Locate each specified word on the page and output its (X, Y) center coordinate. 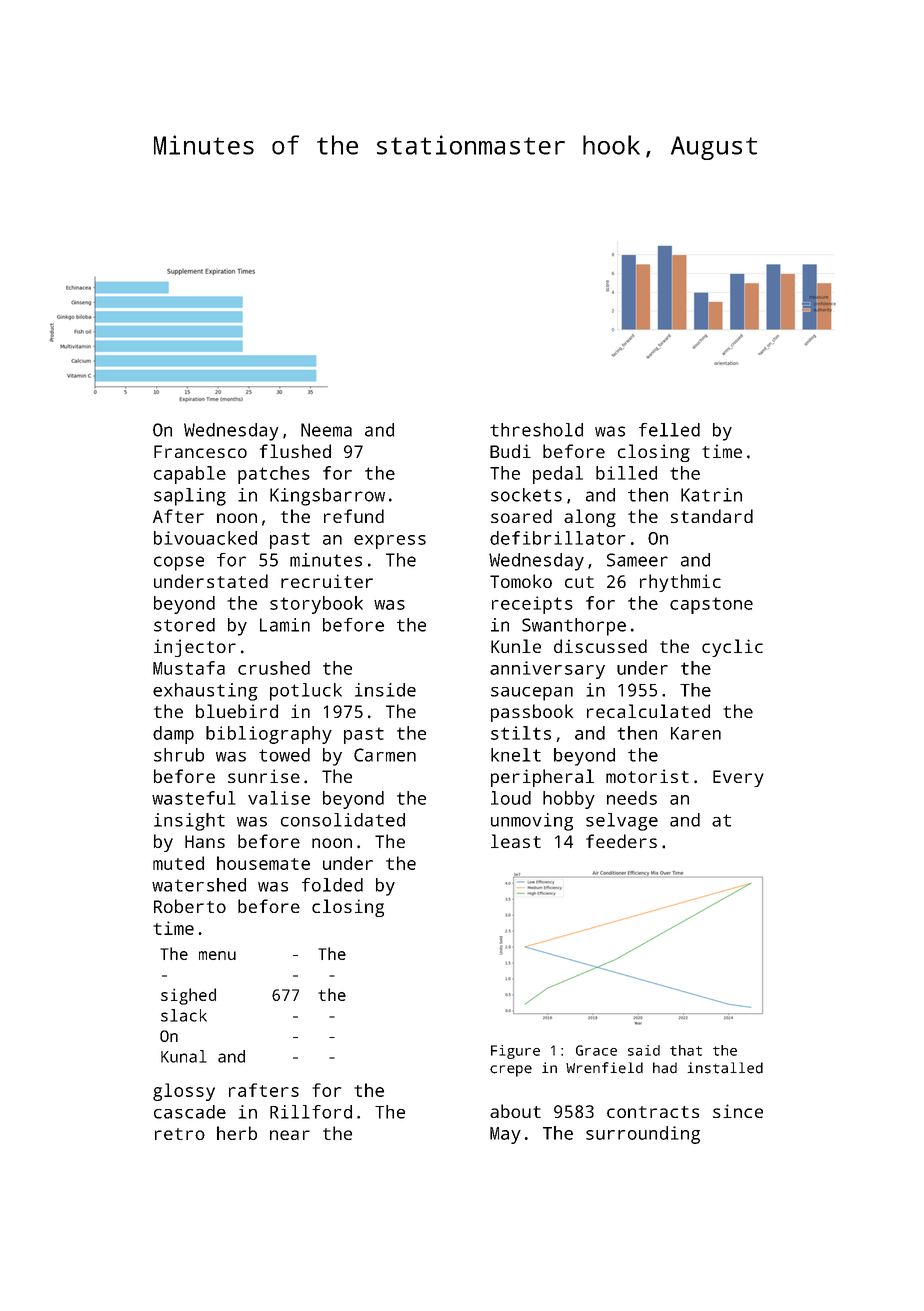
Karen (696, 733)
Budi (510, 451)
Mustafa (189, 668)
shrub (179, 755)
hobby (569, 800)
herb (237, 1133)
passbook (532, 713)
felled (669, 430)
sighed (188, 996)
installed (725, 1068)
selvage (622, 822)
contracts (653, 1112)
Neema (326, 430)
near (290, 1135)
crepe (511, 1071)
